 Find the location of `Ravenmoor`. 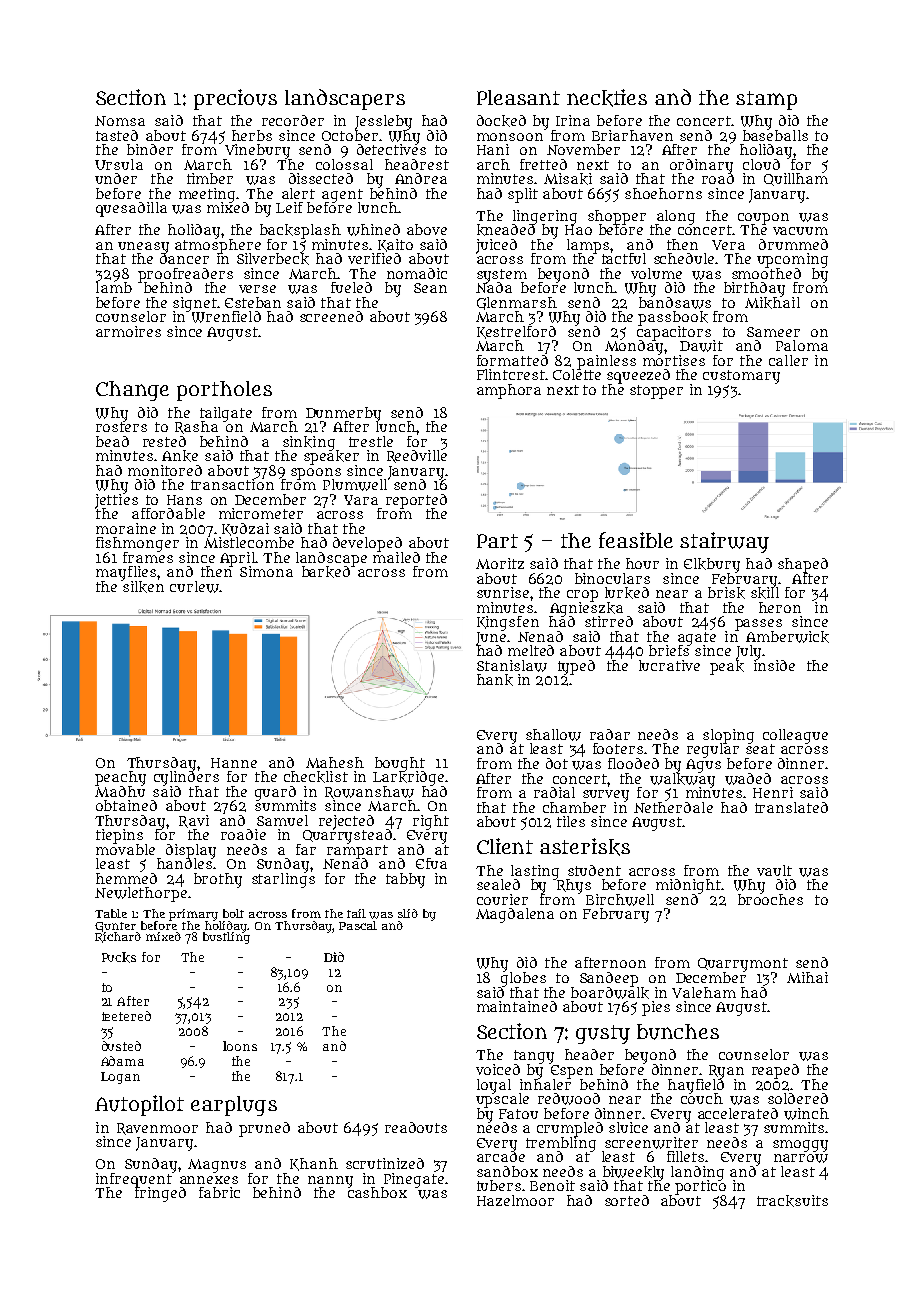

Ravenmoor is located at coordinates (157, 1129).
